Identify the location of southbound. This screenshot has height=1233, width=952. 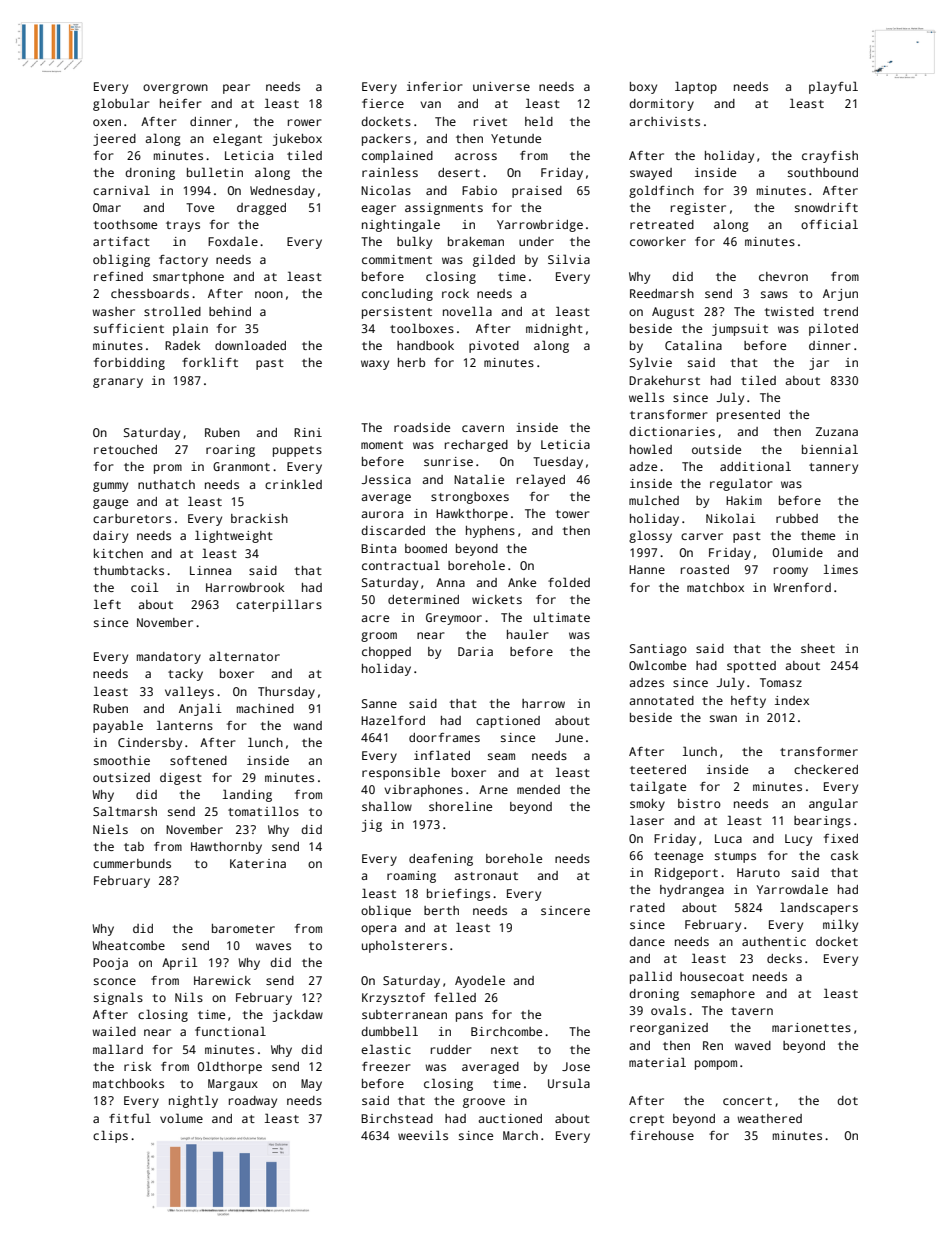
(823, 172).
